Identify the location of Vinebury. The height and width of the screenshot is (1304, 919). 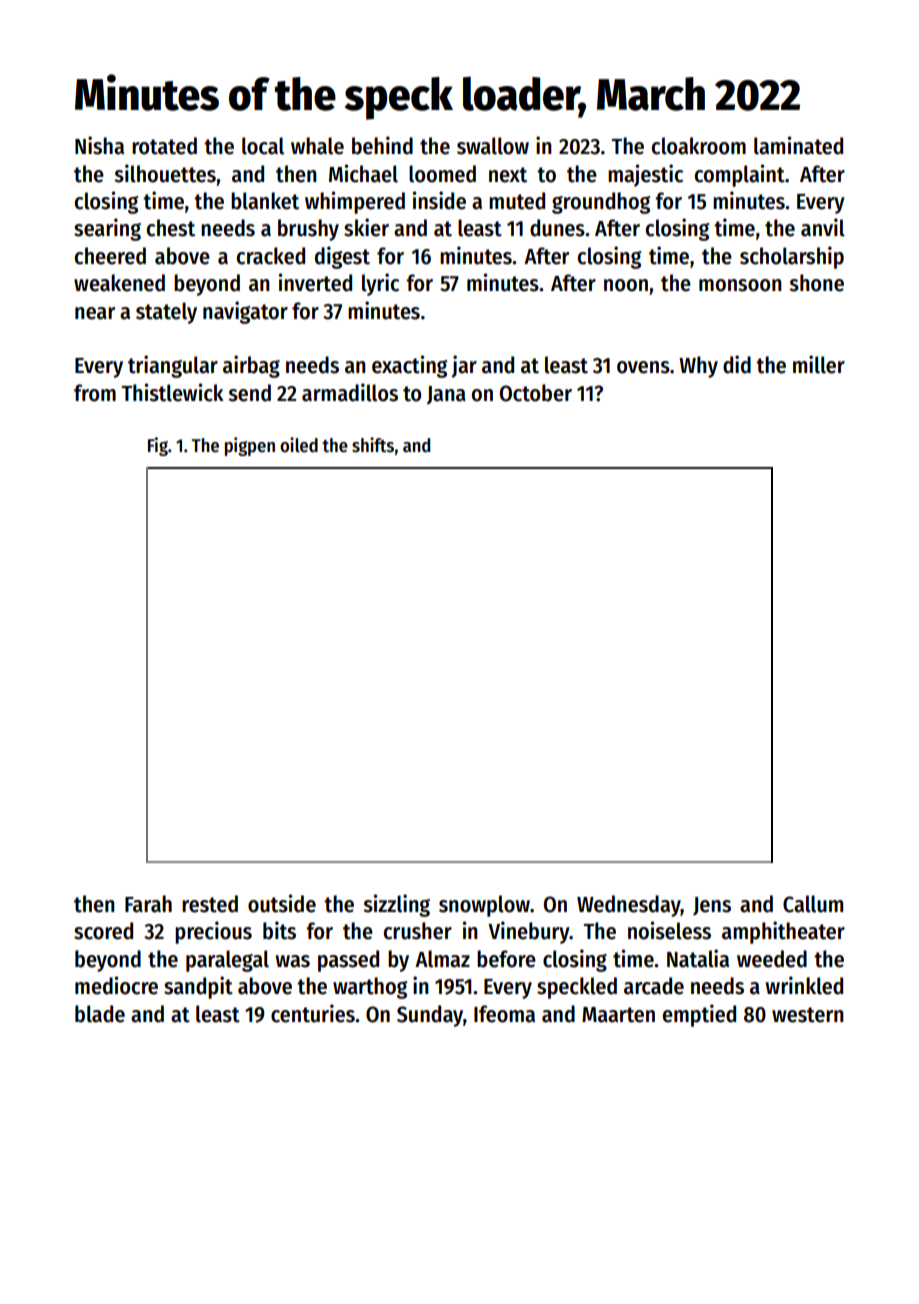
(528, 932).
